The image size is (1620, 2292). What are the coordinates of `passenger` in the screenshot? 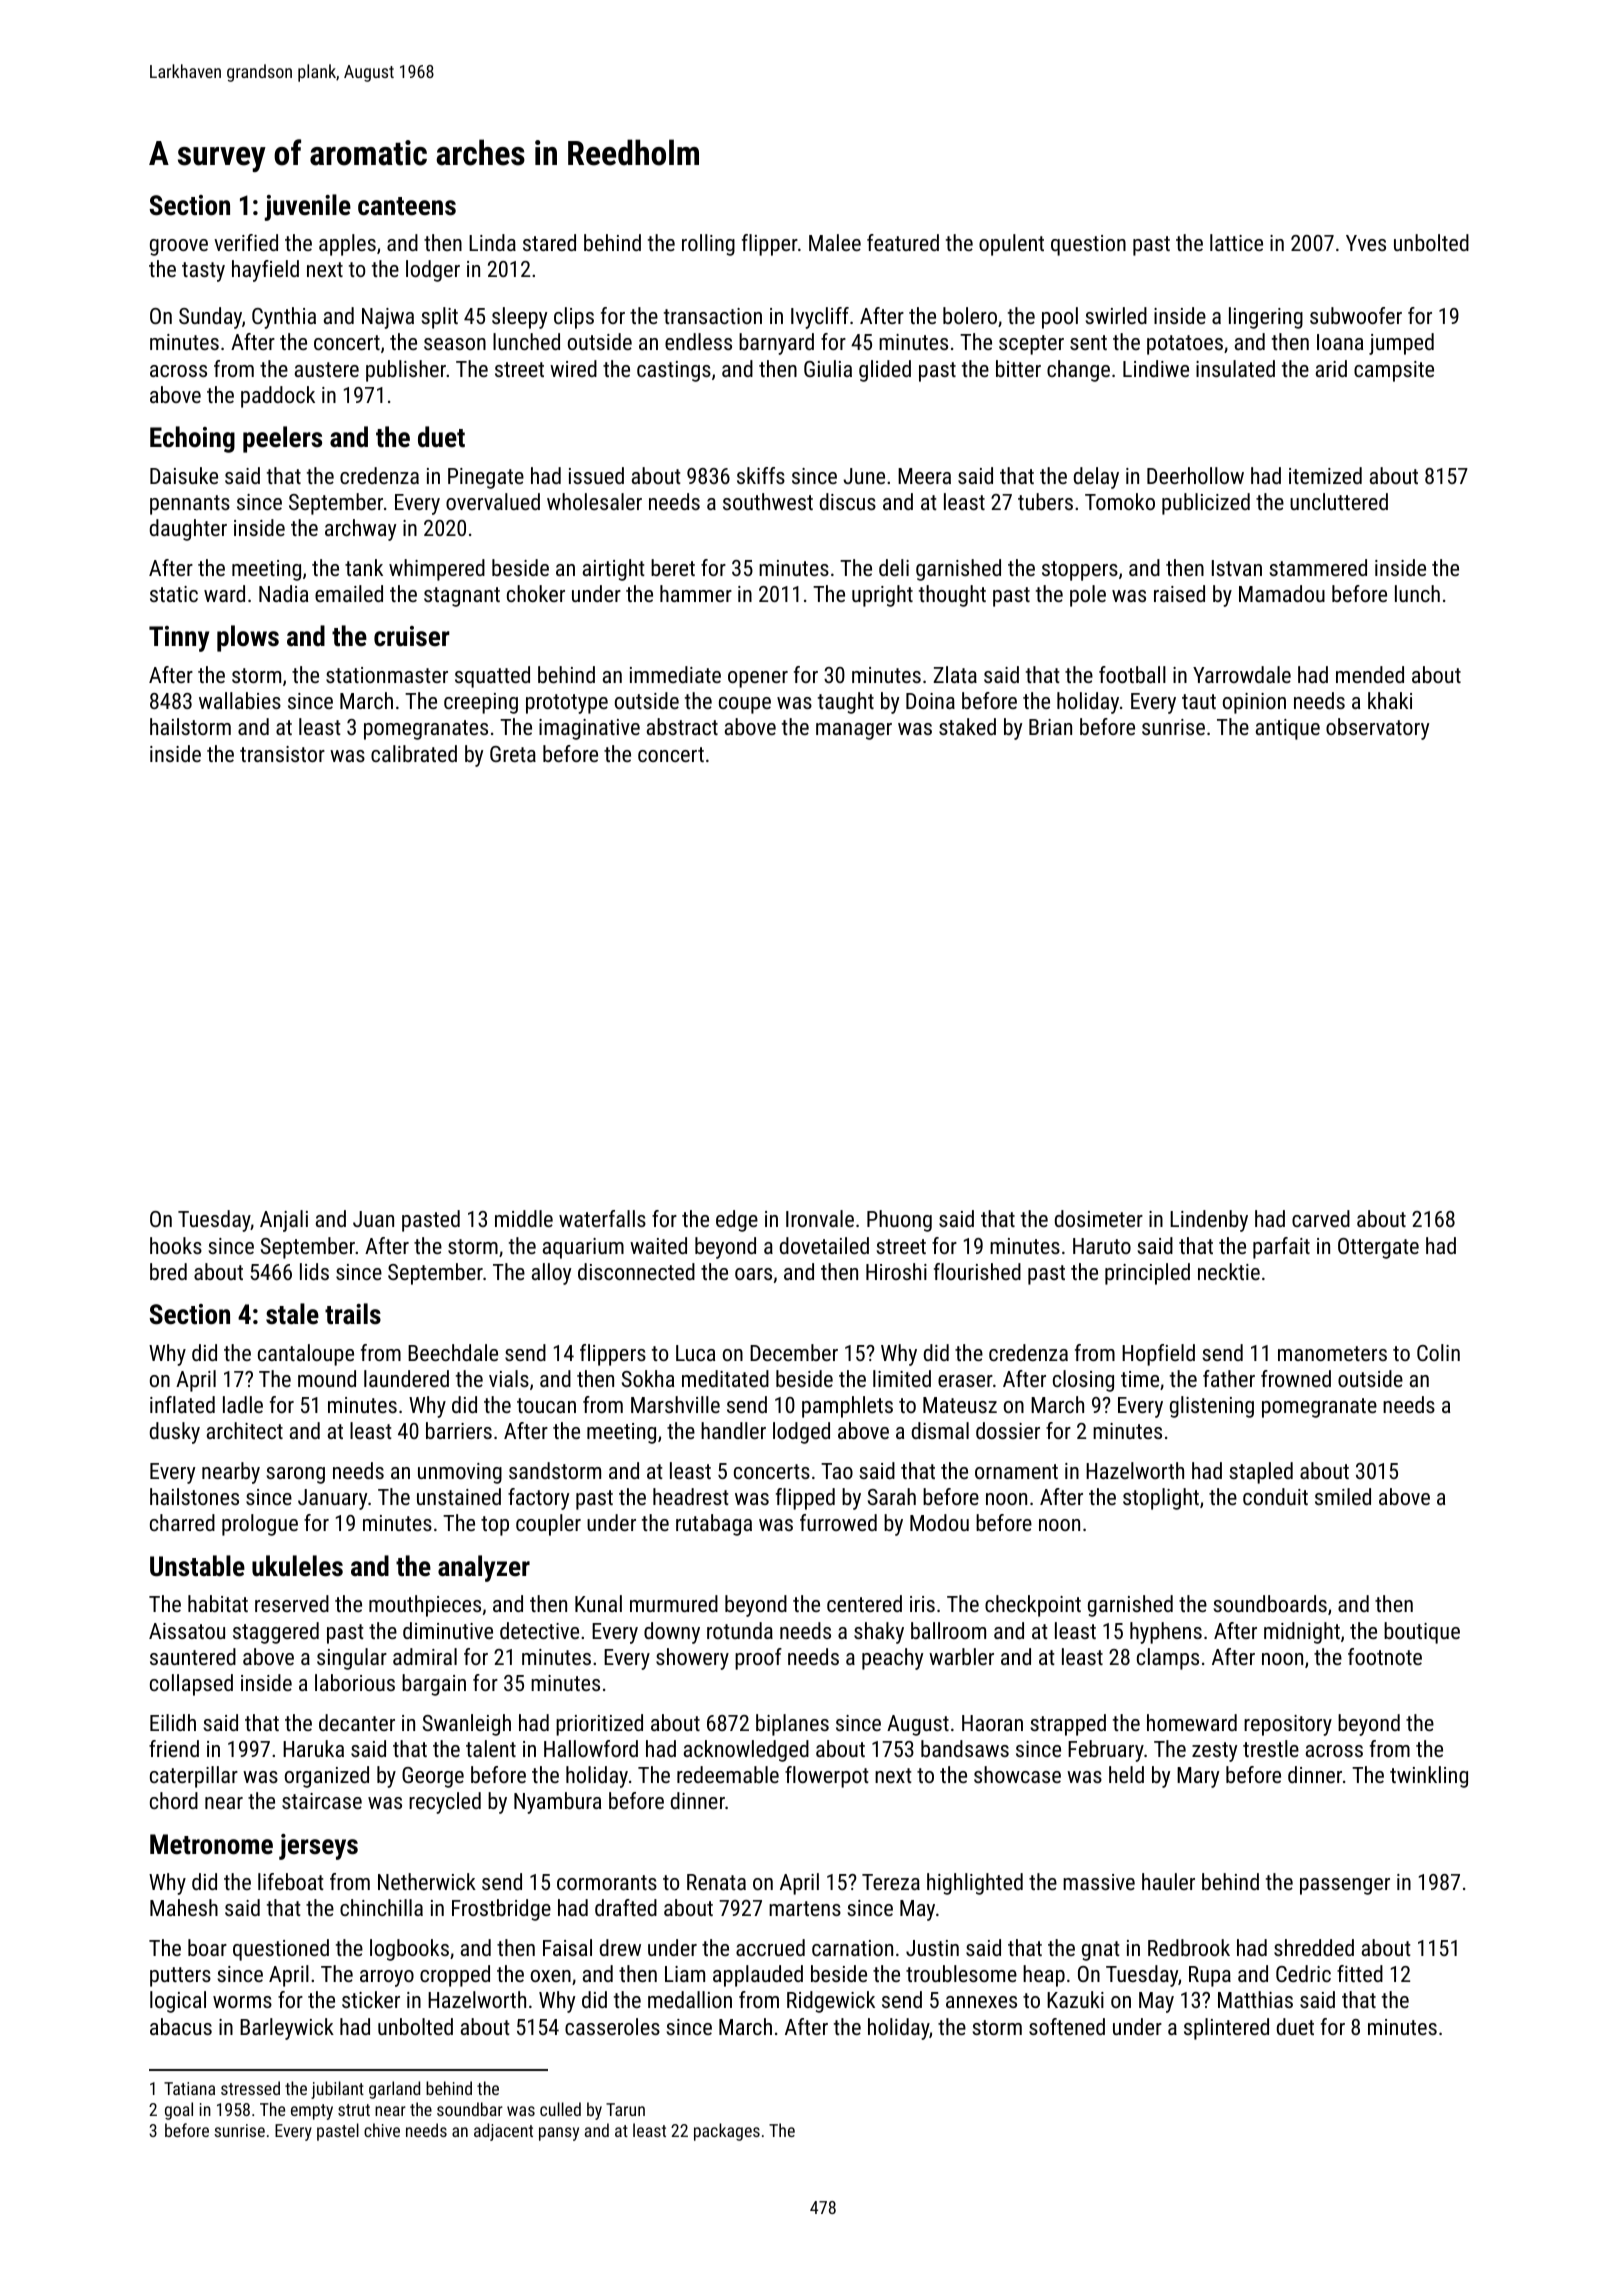 It's located at (1345, 1886).
